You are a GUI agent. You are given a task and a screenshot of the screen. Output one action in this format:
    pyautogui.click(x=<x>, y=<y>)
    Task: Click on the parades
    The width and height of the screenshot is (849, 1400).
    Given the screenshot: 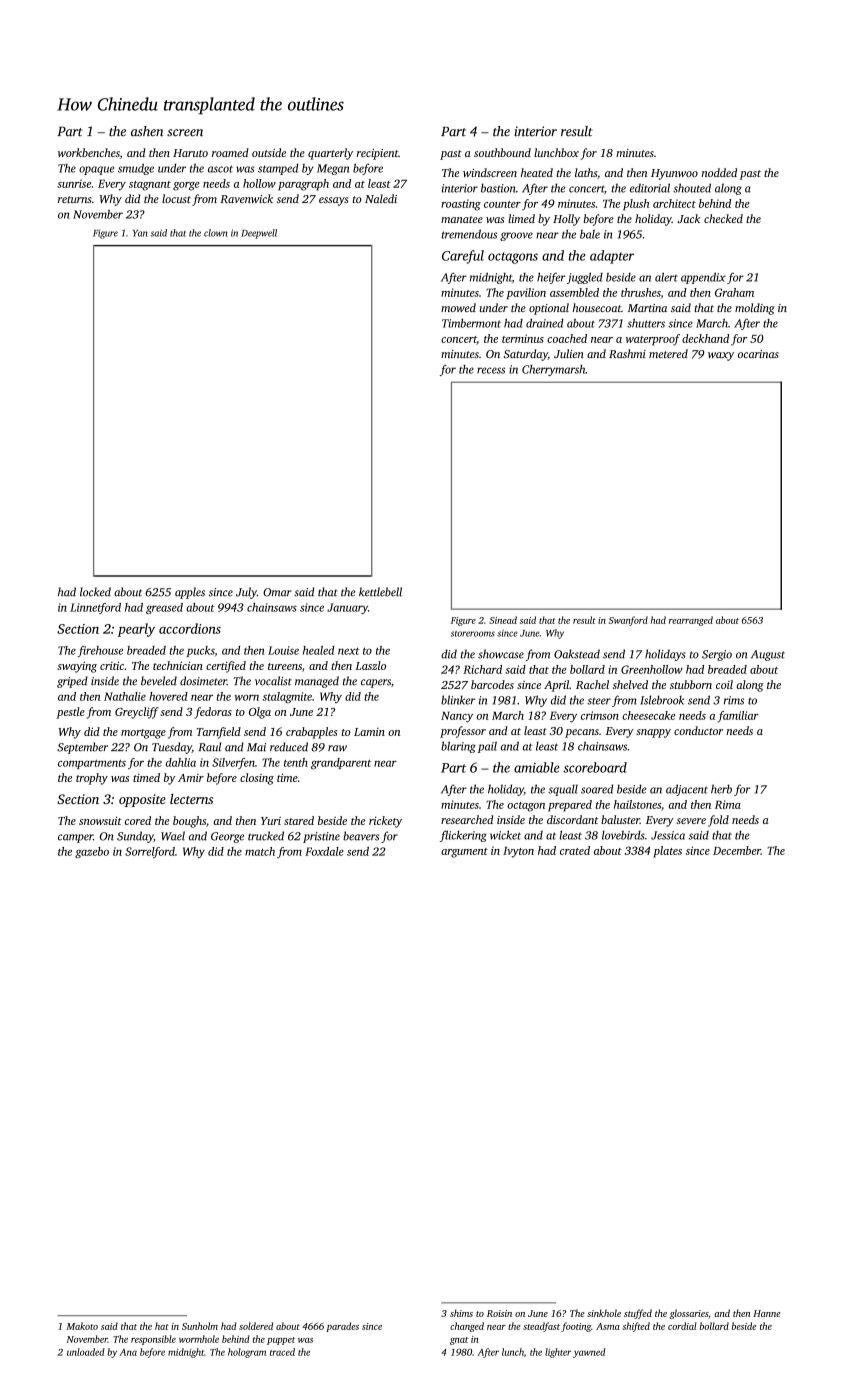 What is the action you would take?
    pyautogui.click(x=342, y=1327)
